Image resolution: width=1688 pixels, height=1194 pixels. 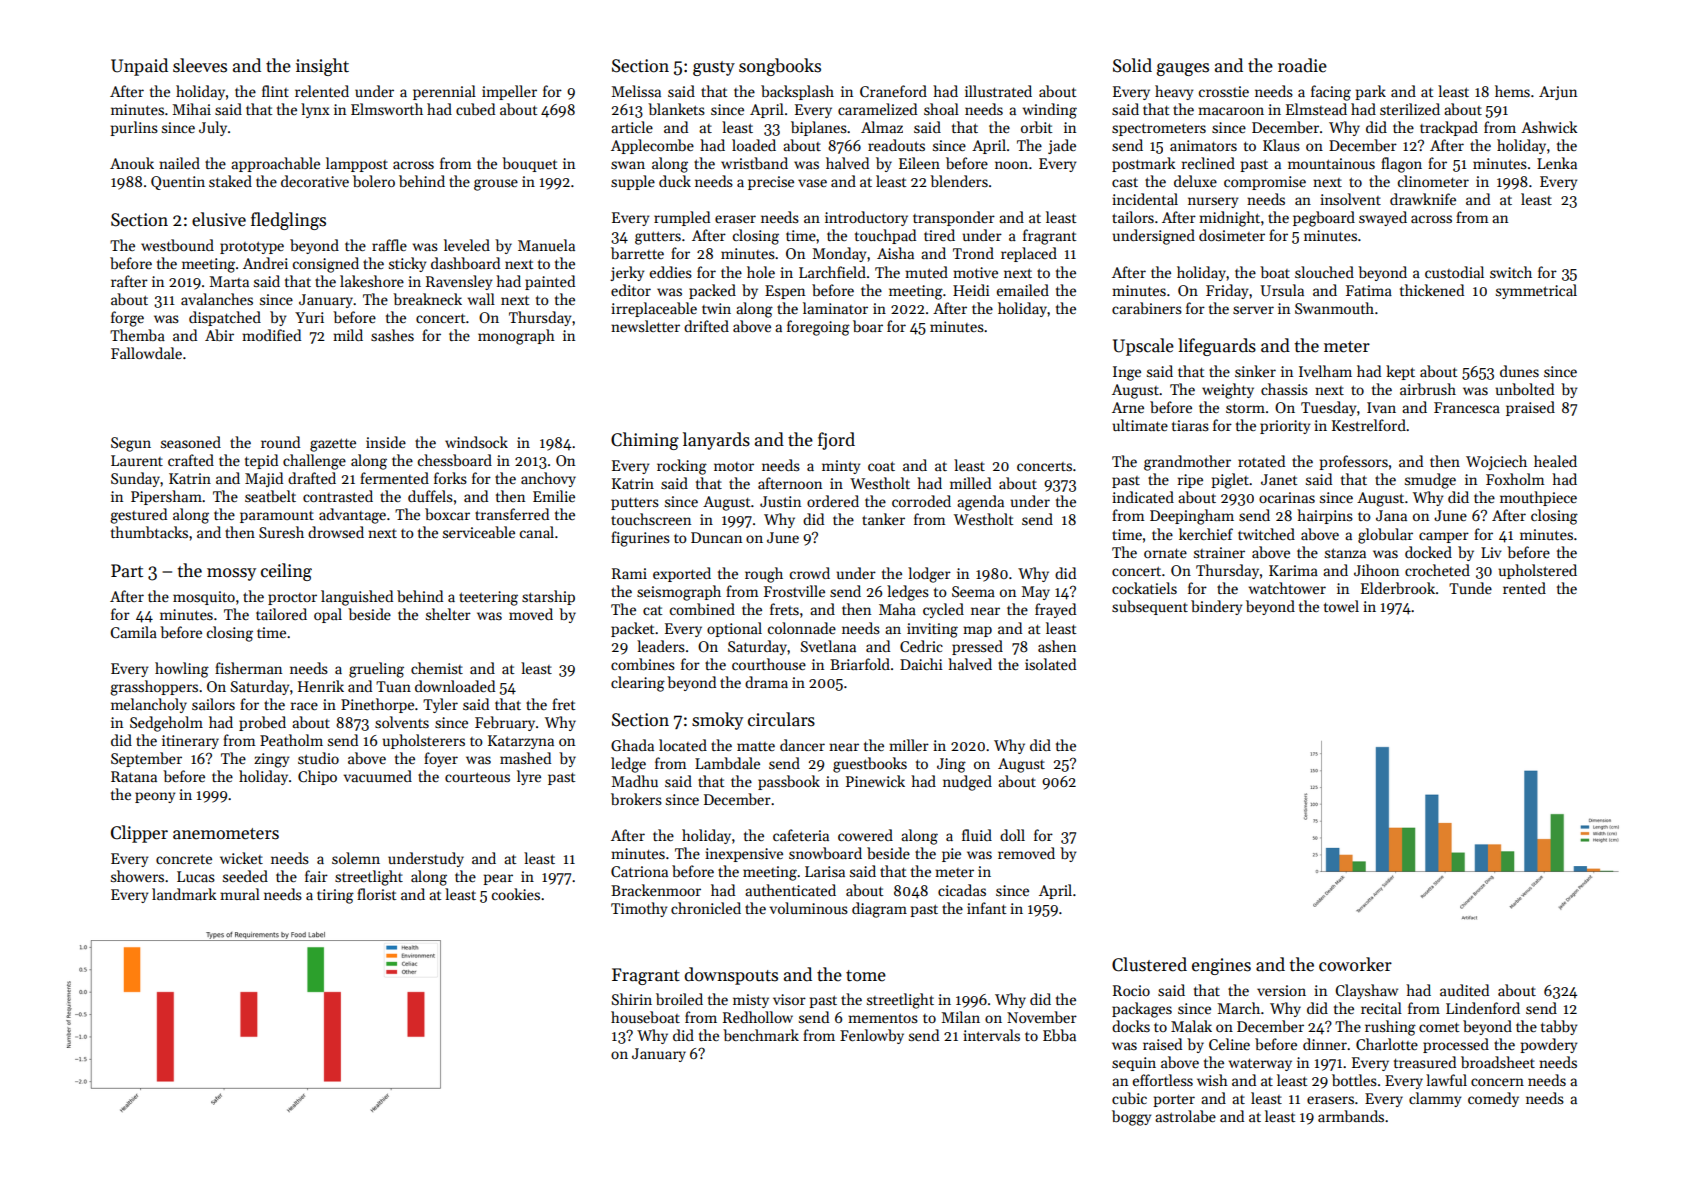 I want to click on swayed, so click(x=1383, y=218).
